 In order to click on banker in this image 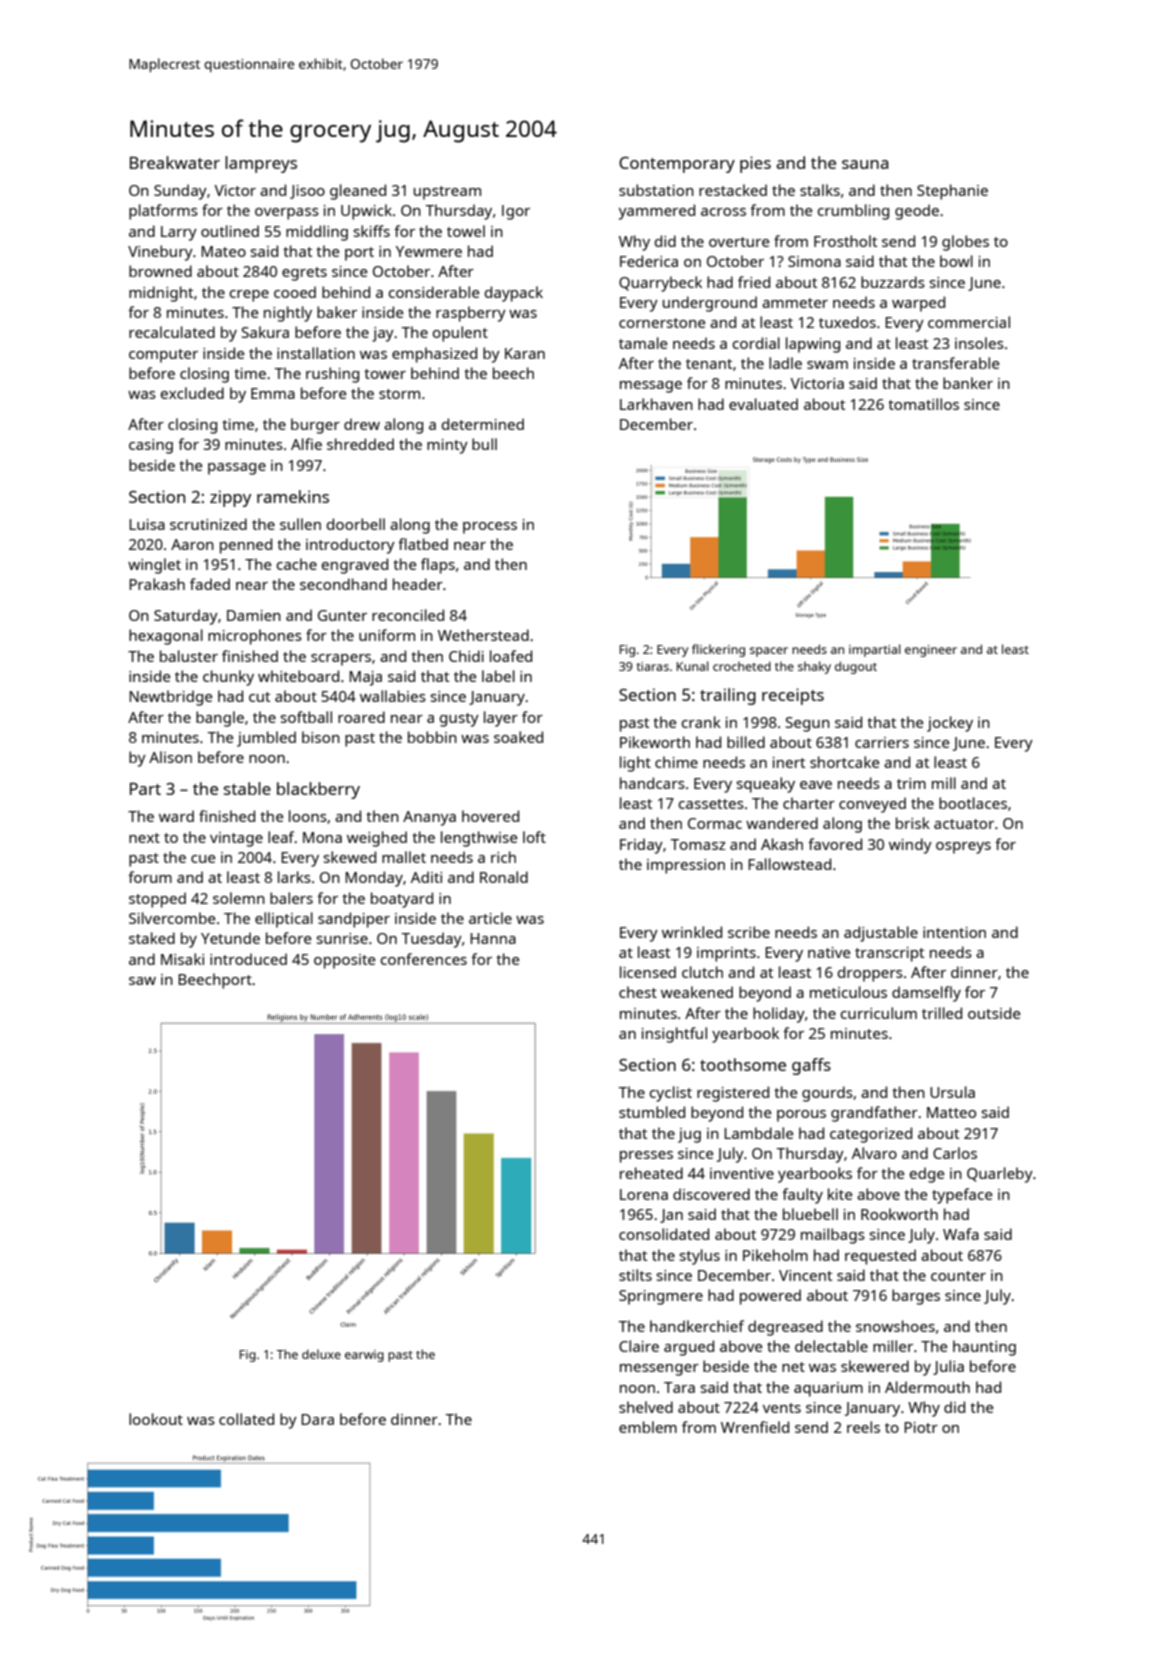, I will do `click(968, 383)`.
